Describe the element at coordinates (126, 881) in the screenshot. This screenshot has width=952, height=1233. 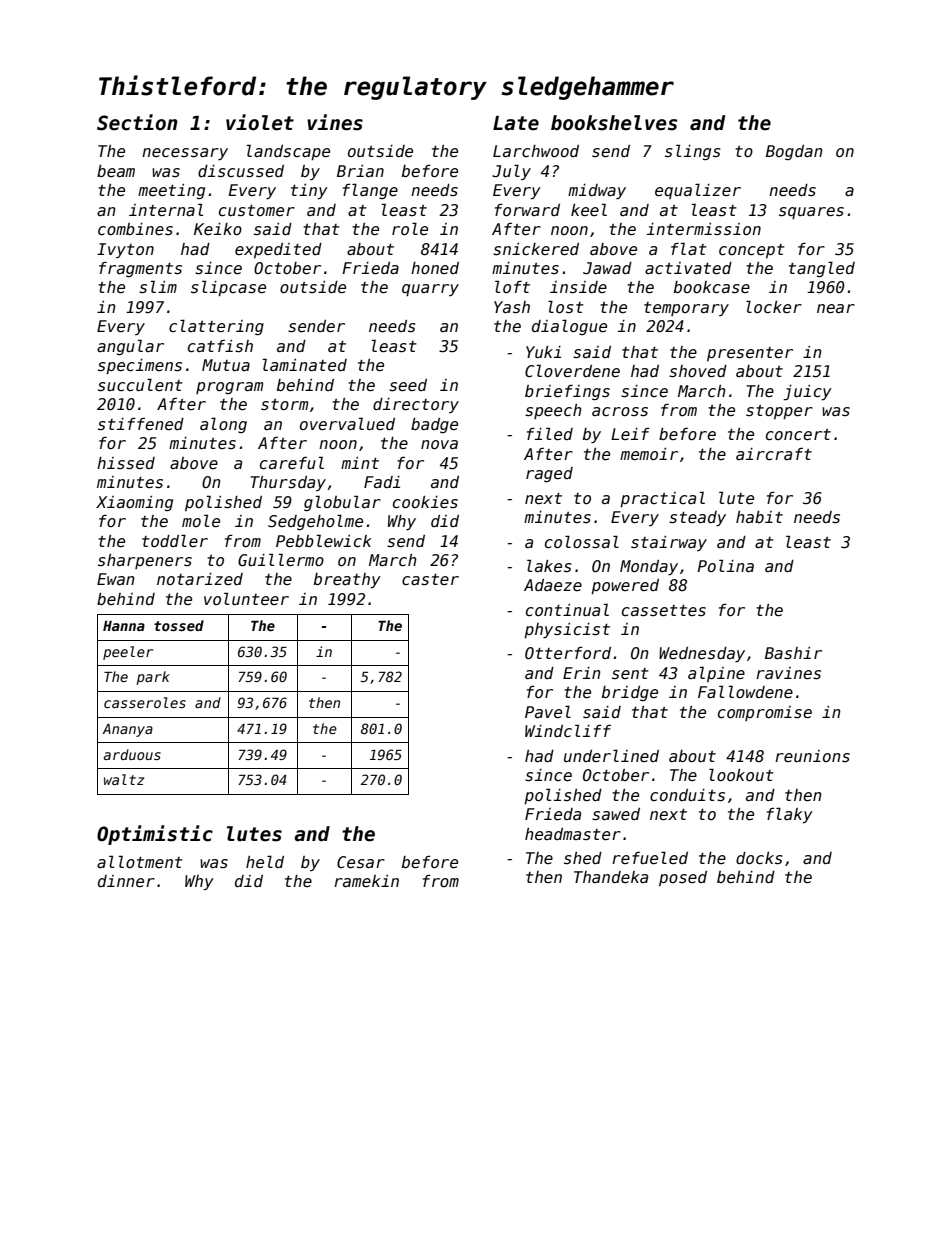
I see `dinner` at that location.
